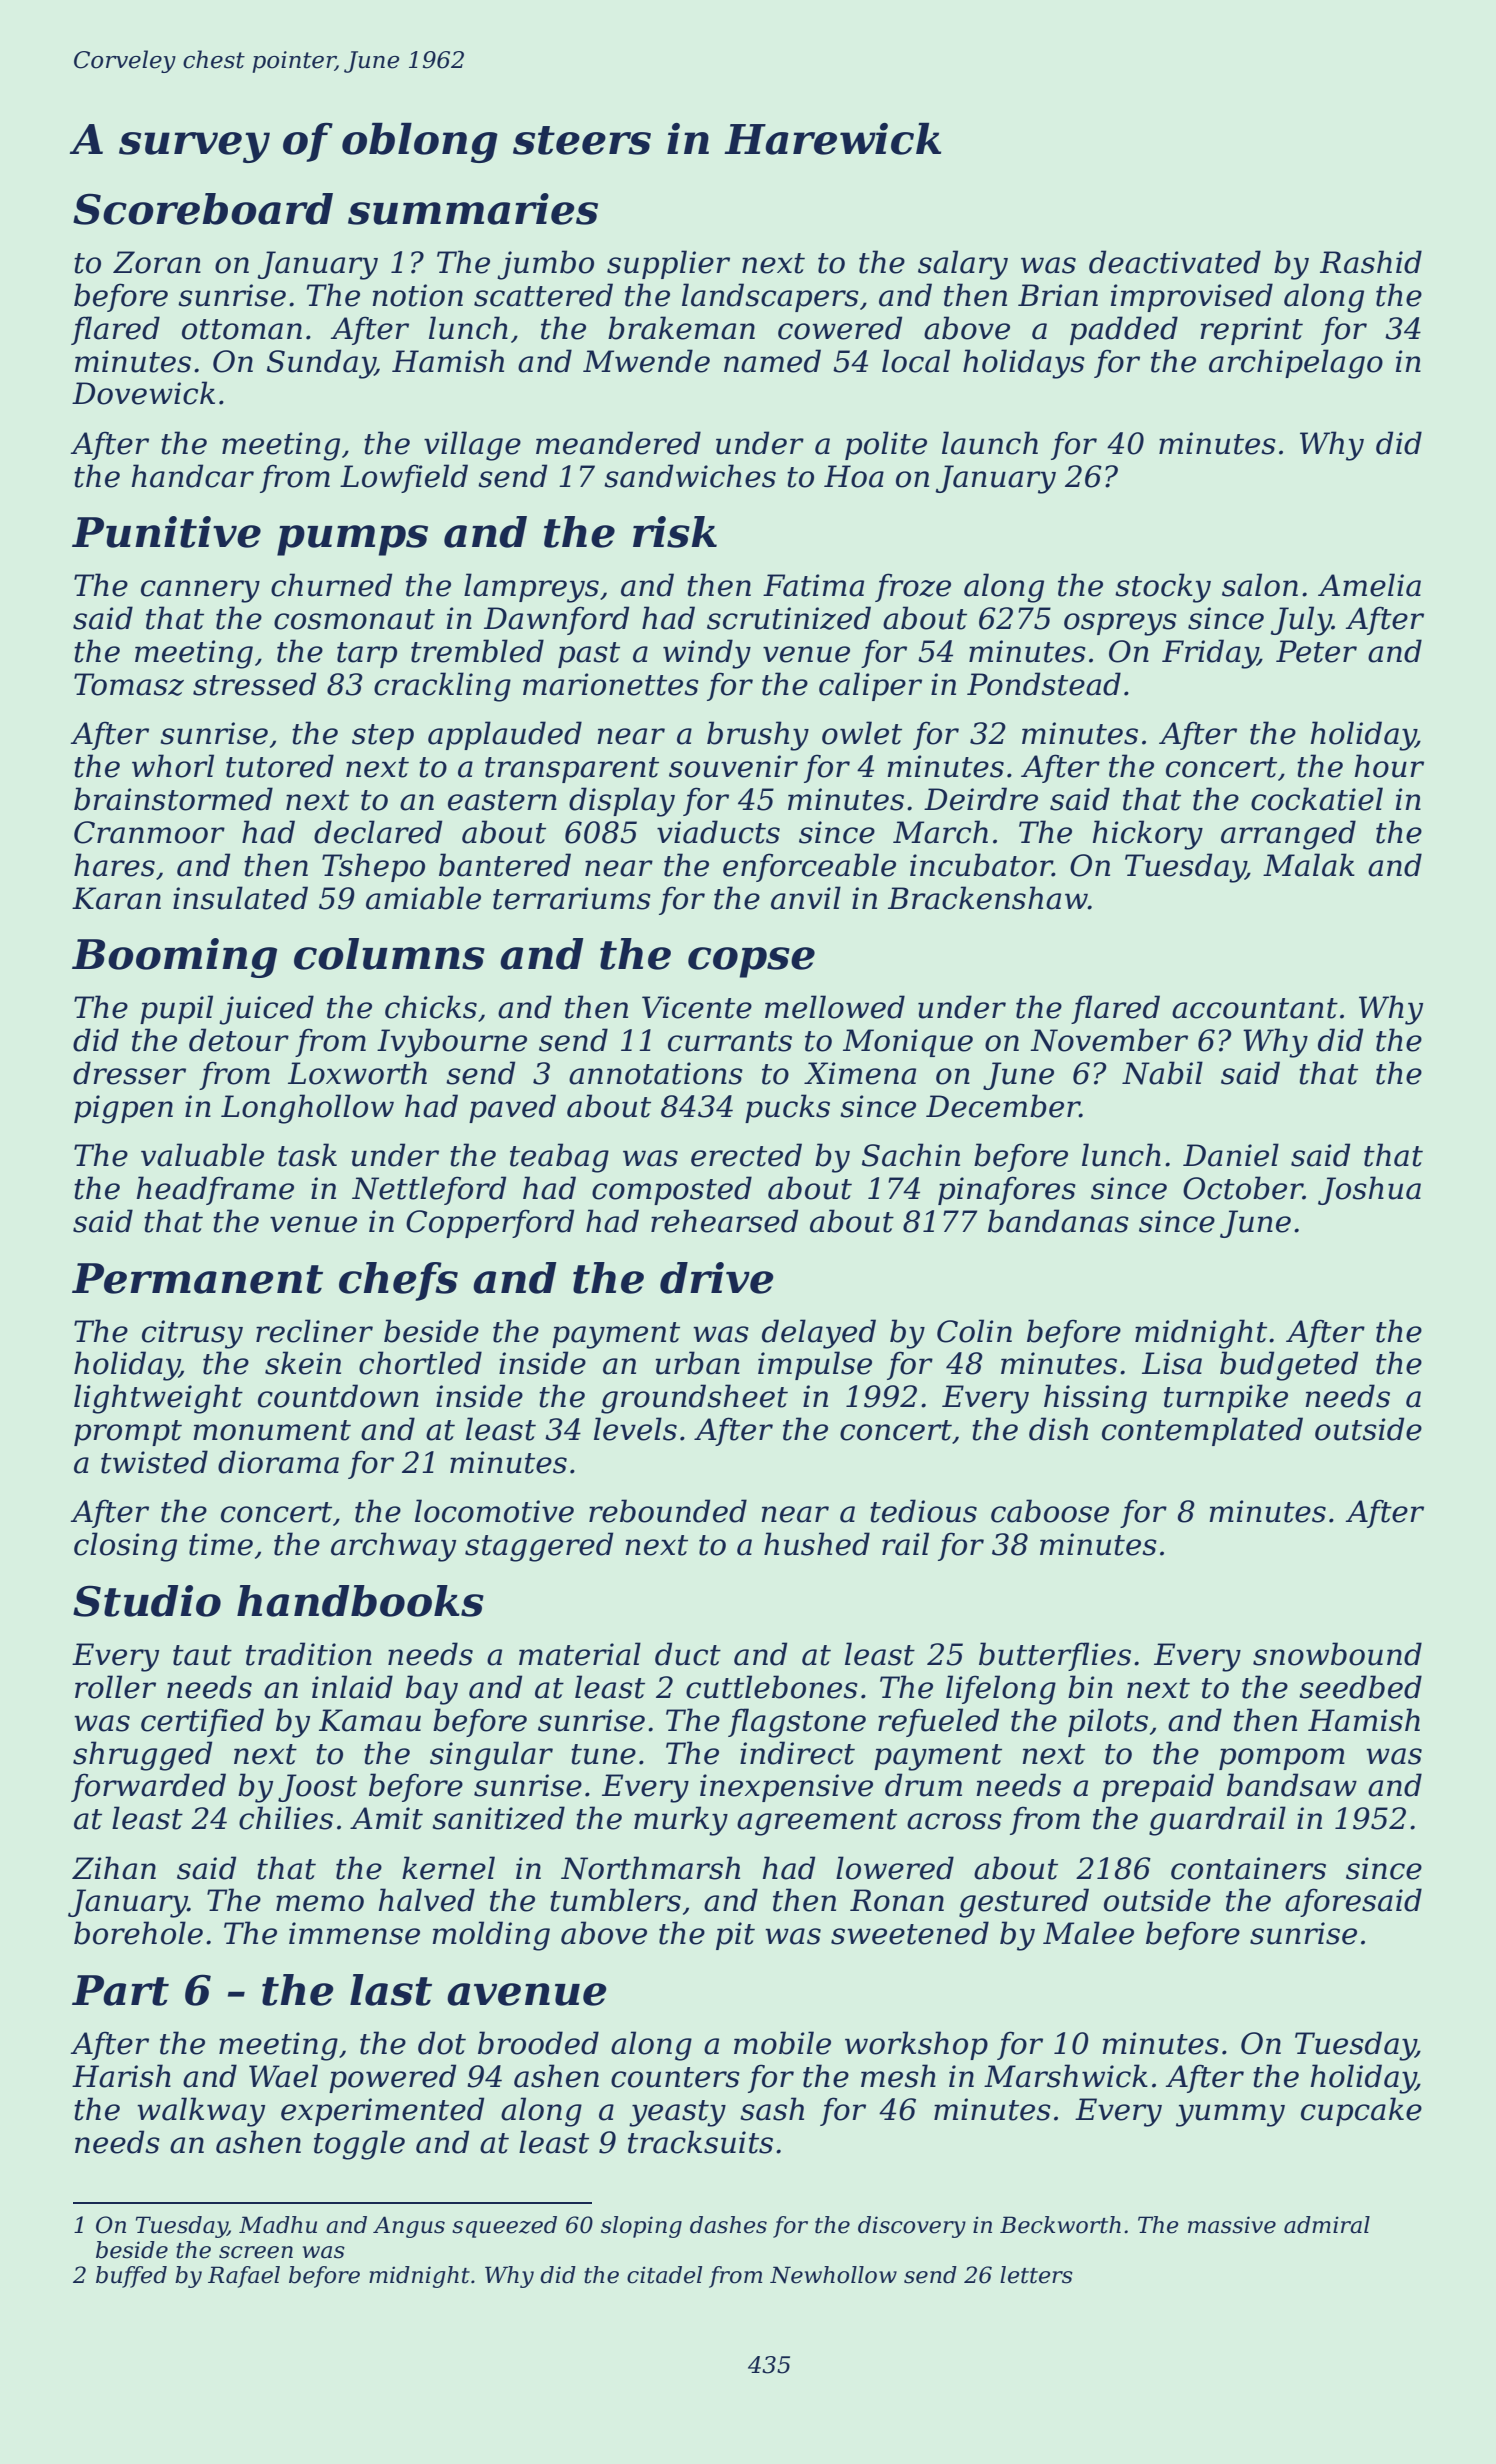 The width and height of the screenshot is (1496, 2464). I want to click on Zoran, so click(157, 262).
